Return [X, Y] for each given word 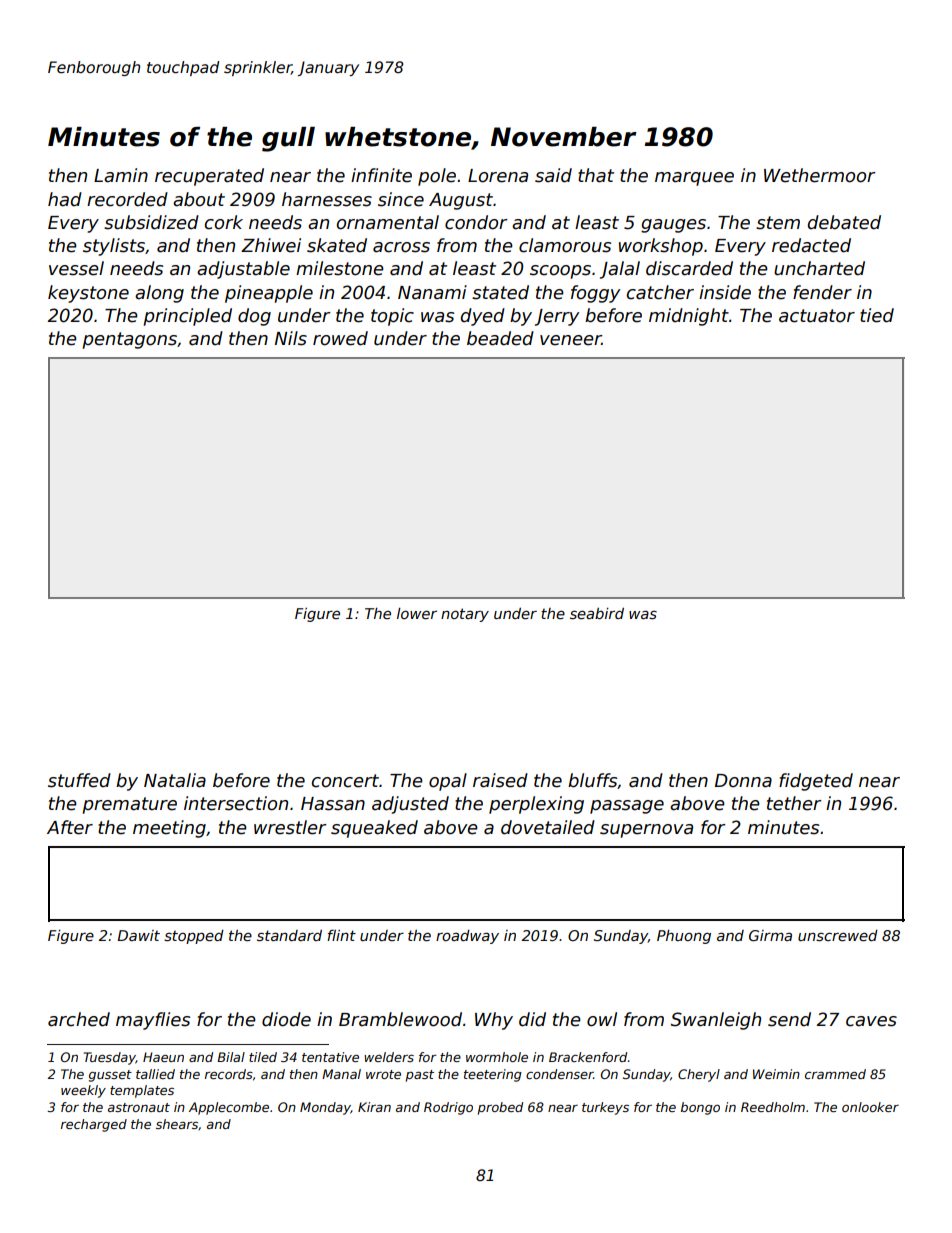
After [70, 827]
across [401, 247]
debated [844, 222]
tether [794, 803]
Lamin [121, 175]
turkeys [605, 1108]
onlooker [870, 1107]
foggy [595, 294]
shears [177, 1124]
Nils [291, 338]
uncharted [819, 268]
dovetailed [548, 827]
